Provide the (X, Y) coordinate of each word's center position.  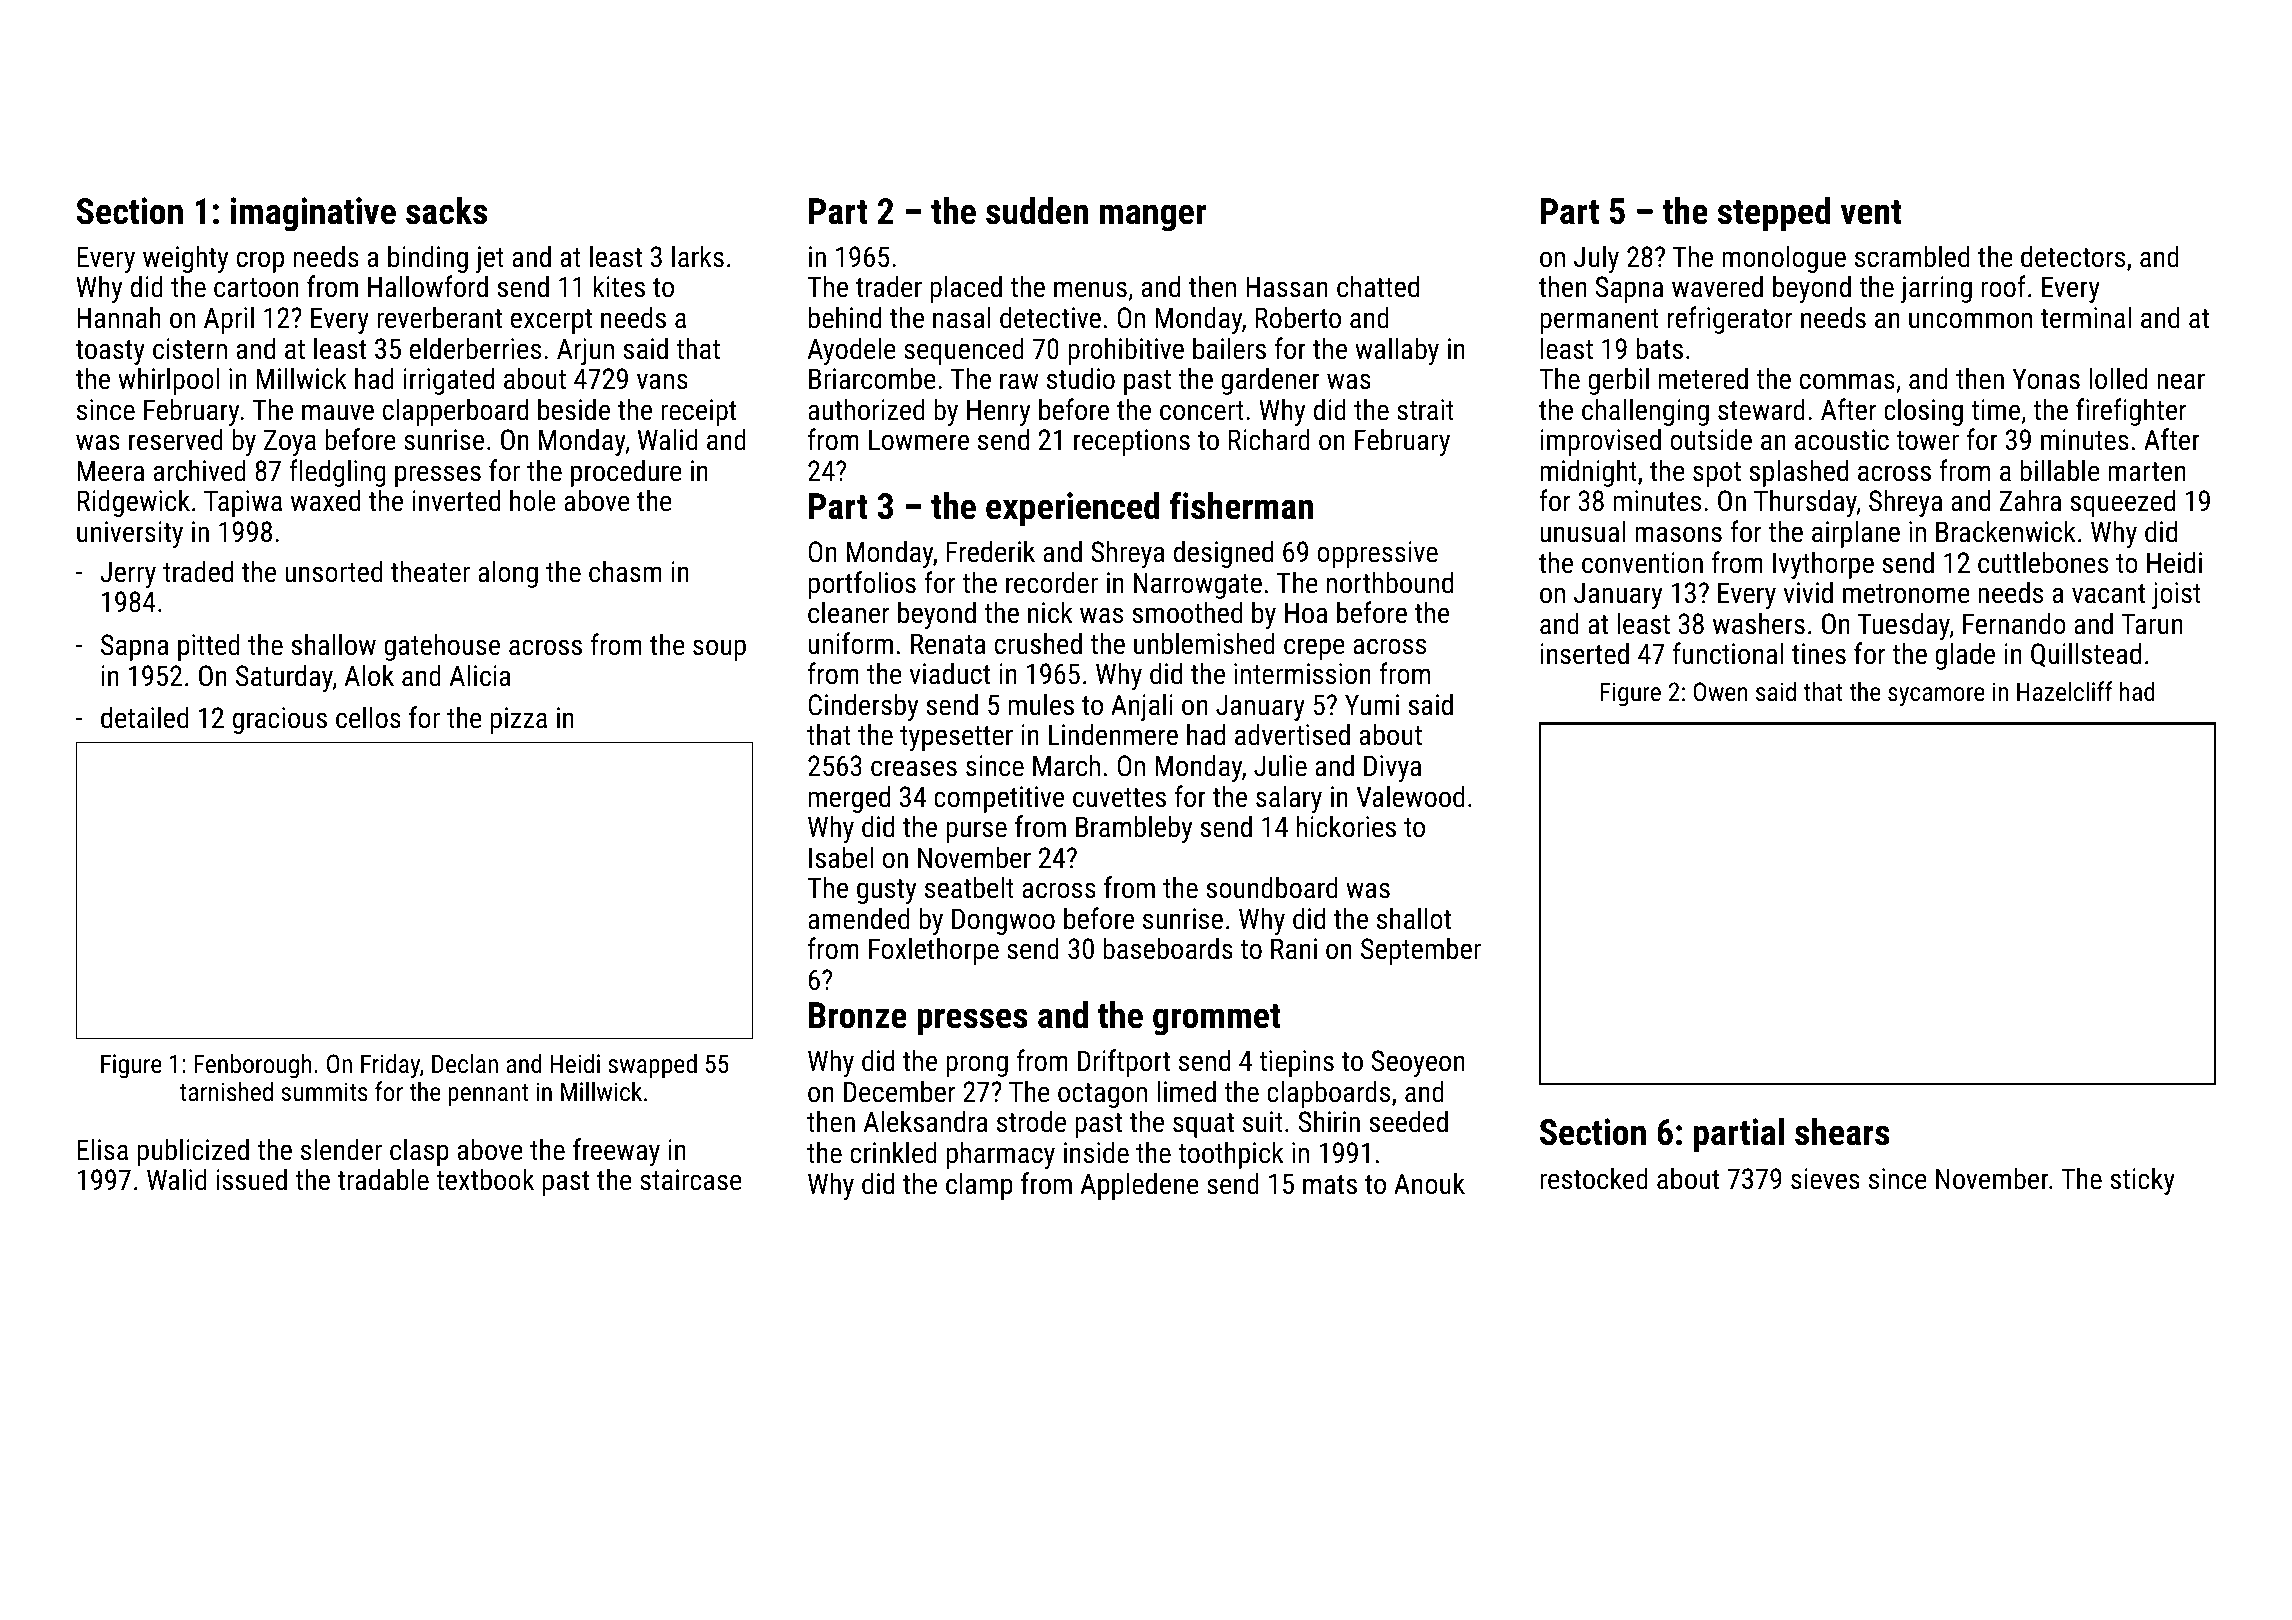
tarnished (226, 1091)
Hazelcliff (2065, 691)
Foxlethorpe (934, 951)
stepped (1774, 214)
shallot (1414, 918)
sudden (1037, 211)
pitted (209, 647)
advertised (1292, 734)
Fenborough (253, 1066)
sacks (446, 211)
